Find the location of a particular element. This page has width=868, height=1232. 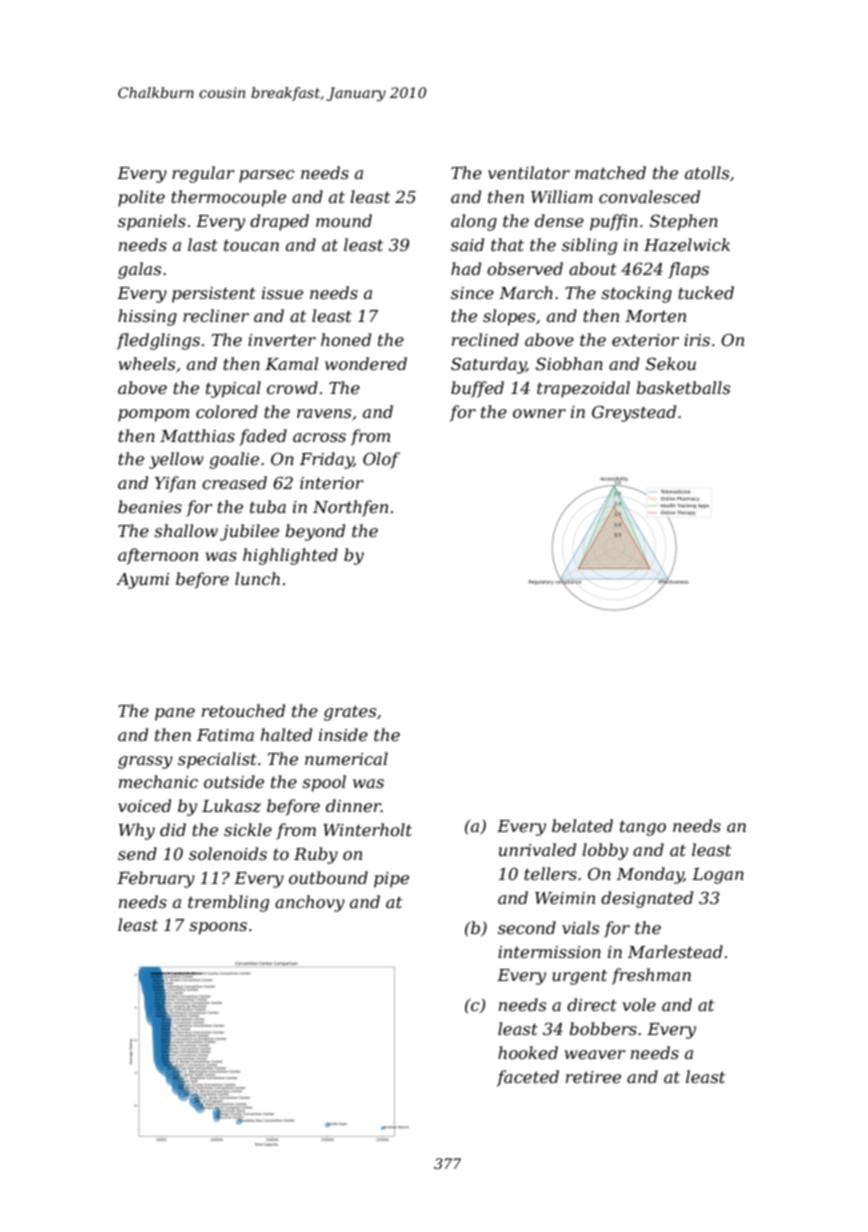

spoons is located at coordinates (218, 928).
